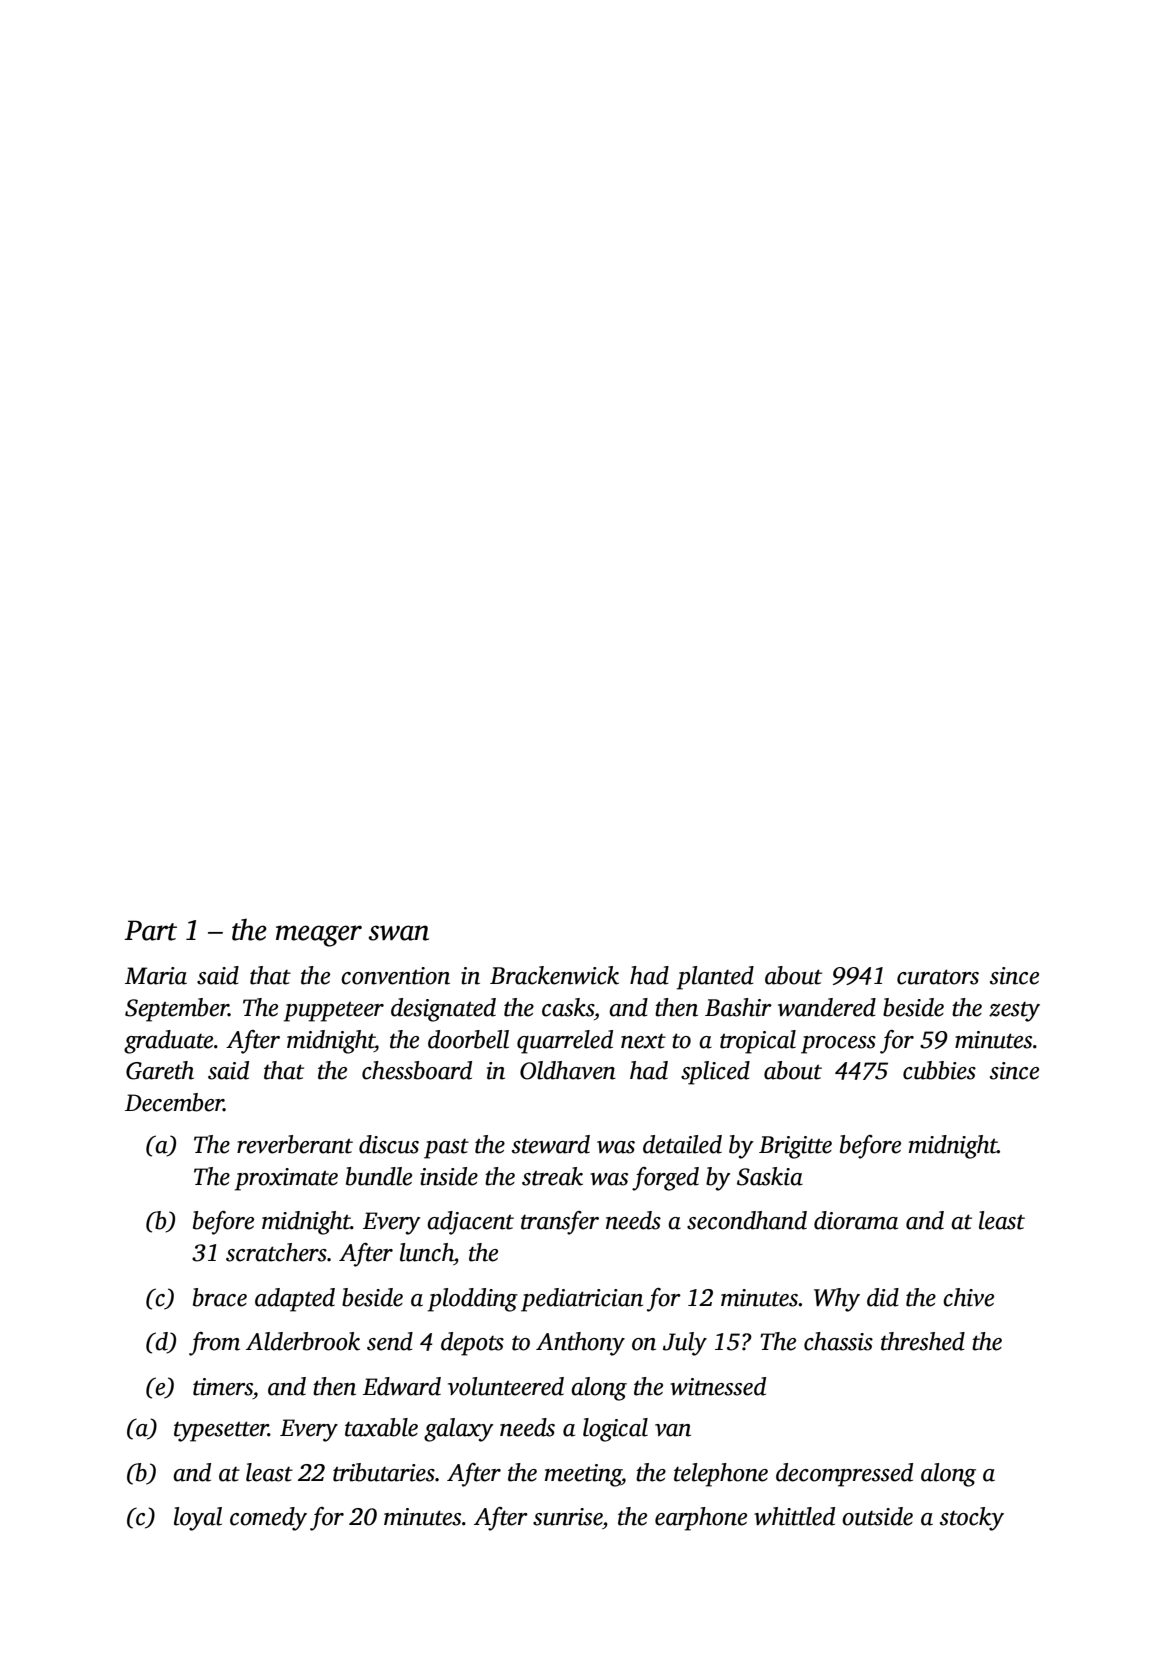 The height and width of the image is (1654, 1165). Describe the element at coordinates (174, 1102) in the image. I see `December` at that location.
